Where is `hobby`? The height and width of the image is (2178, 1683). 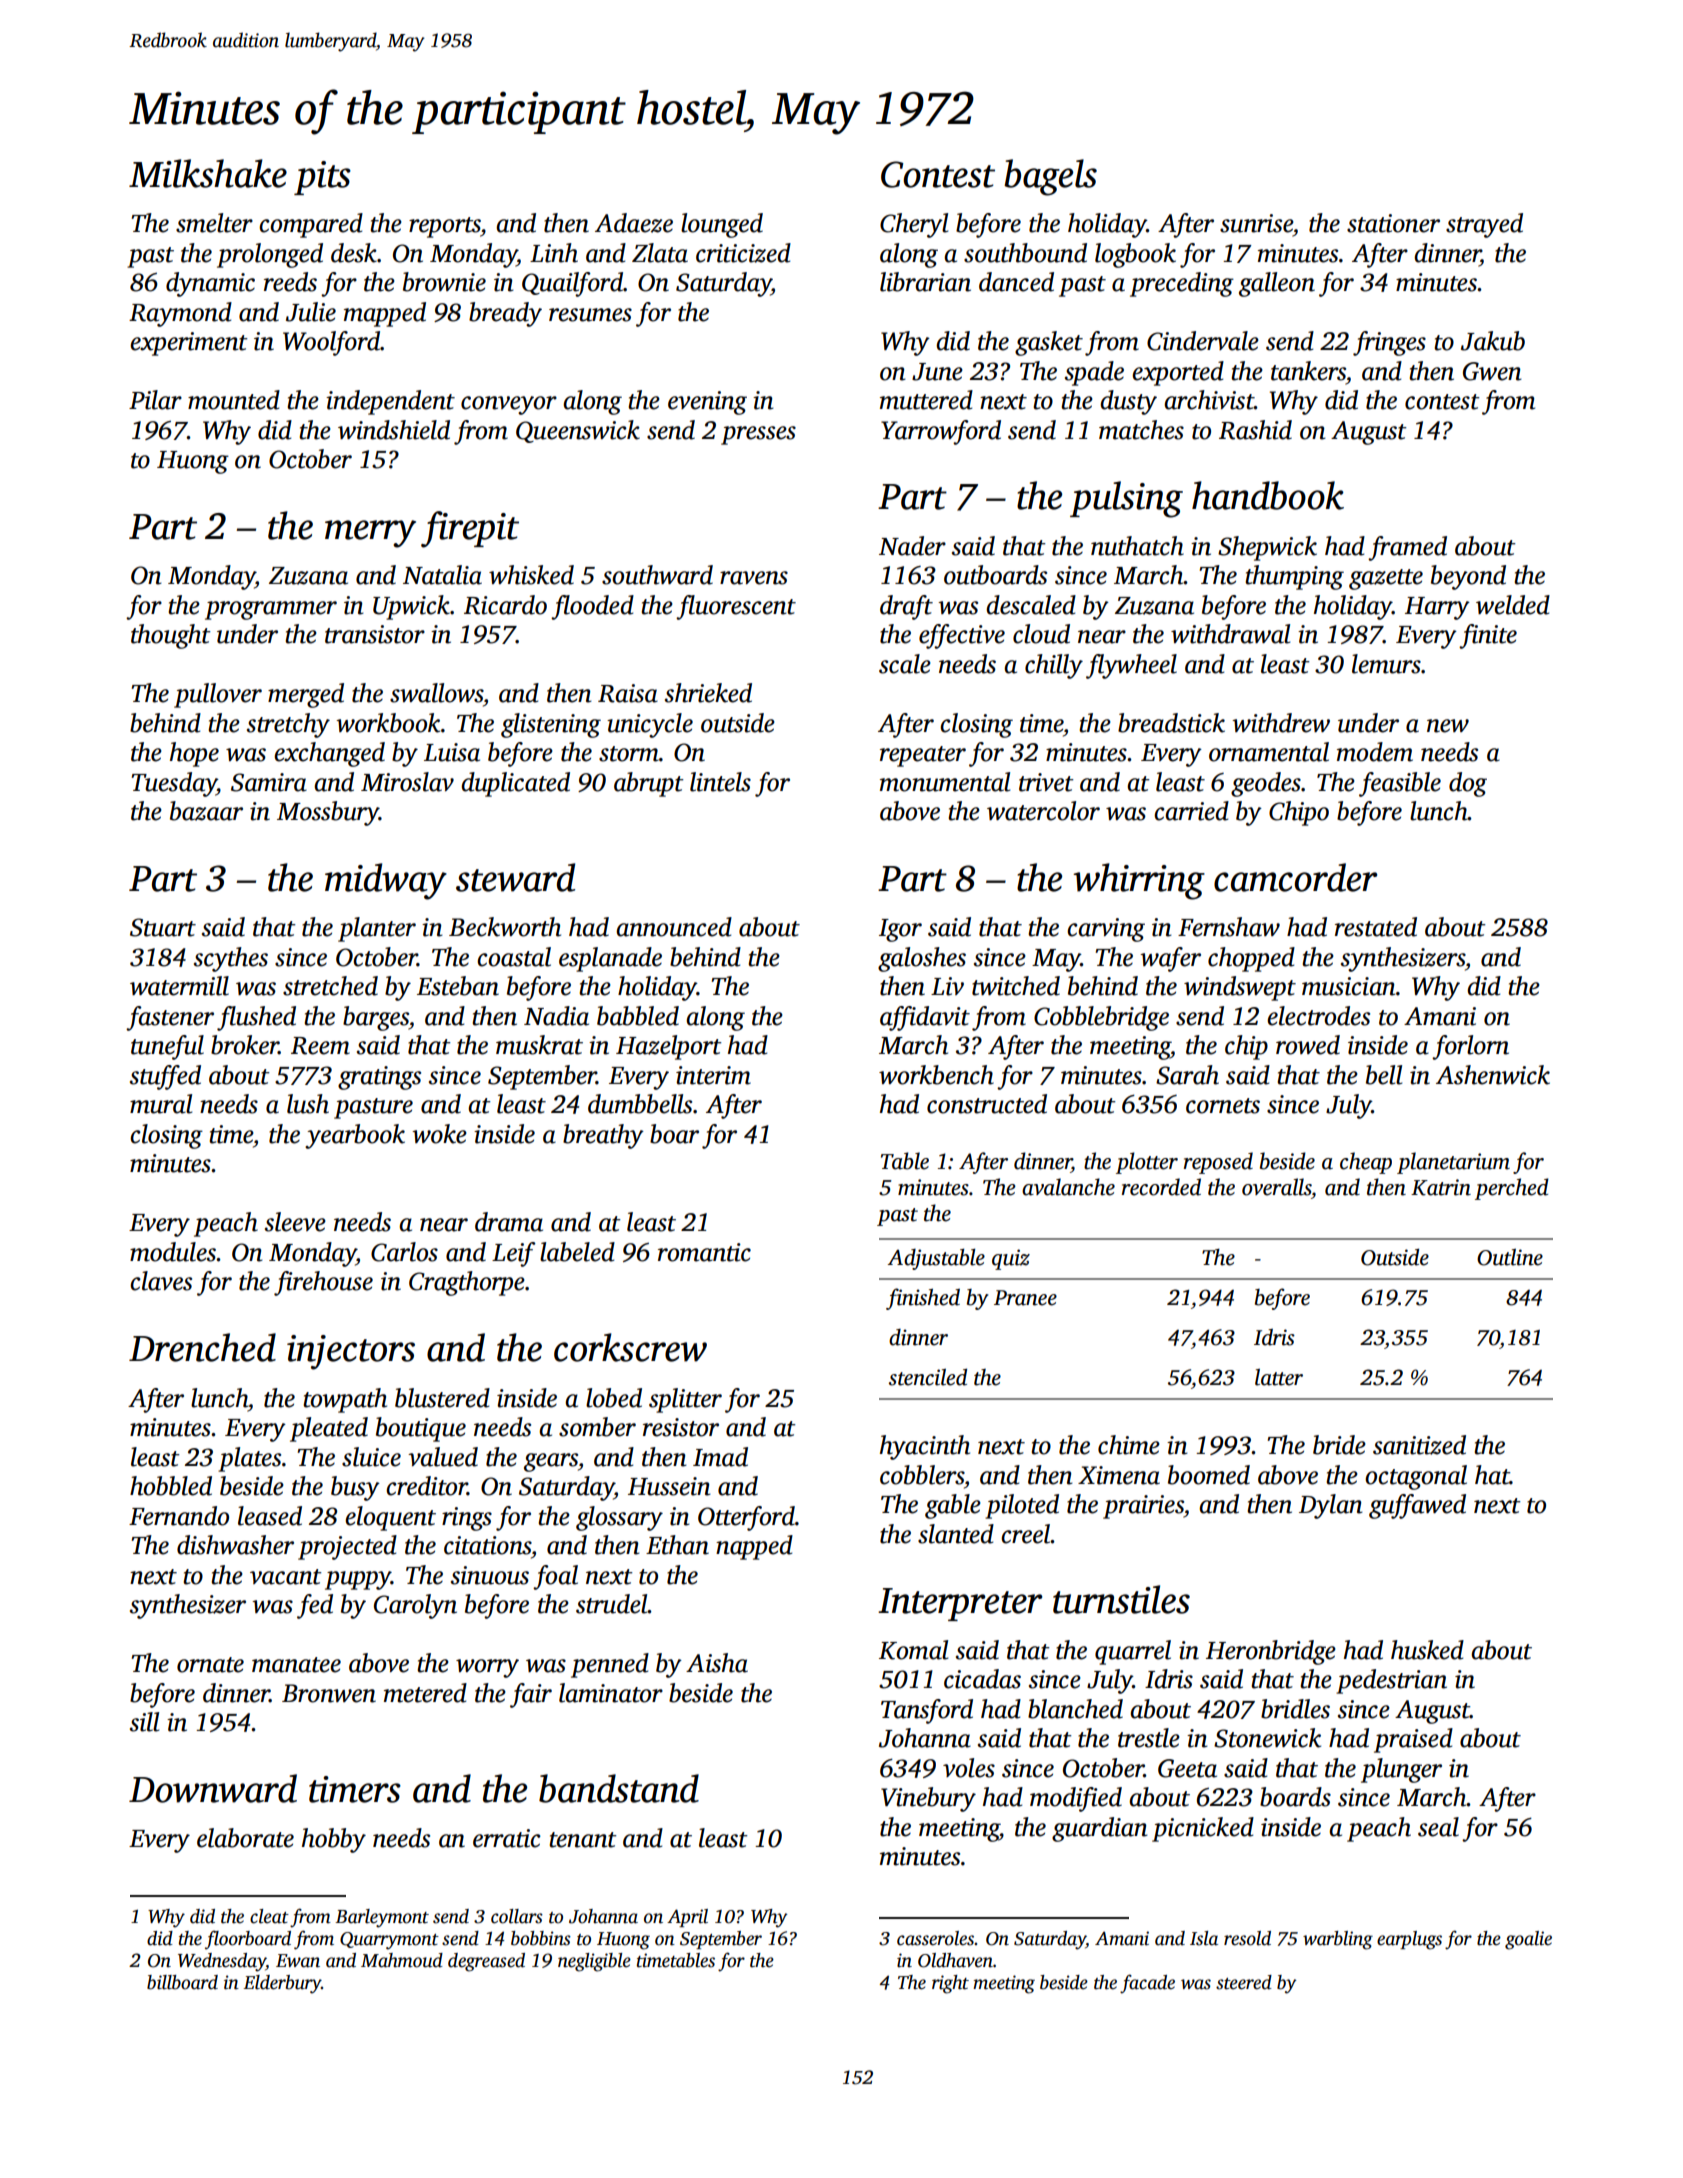
hobby is located at coordinates (334, 1840).
